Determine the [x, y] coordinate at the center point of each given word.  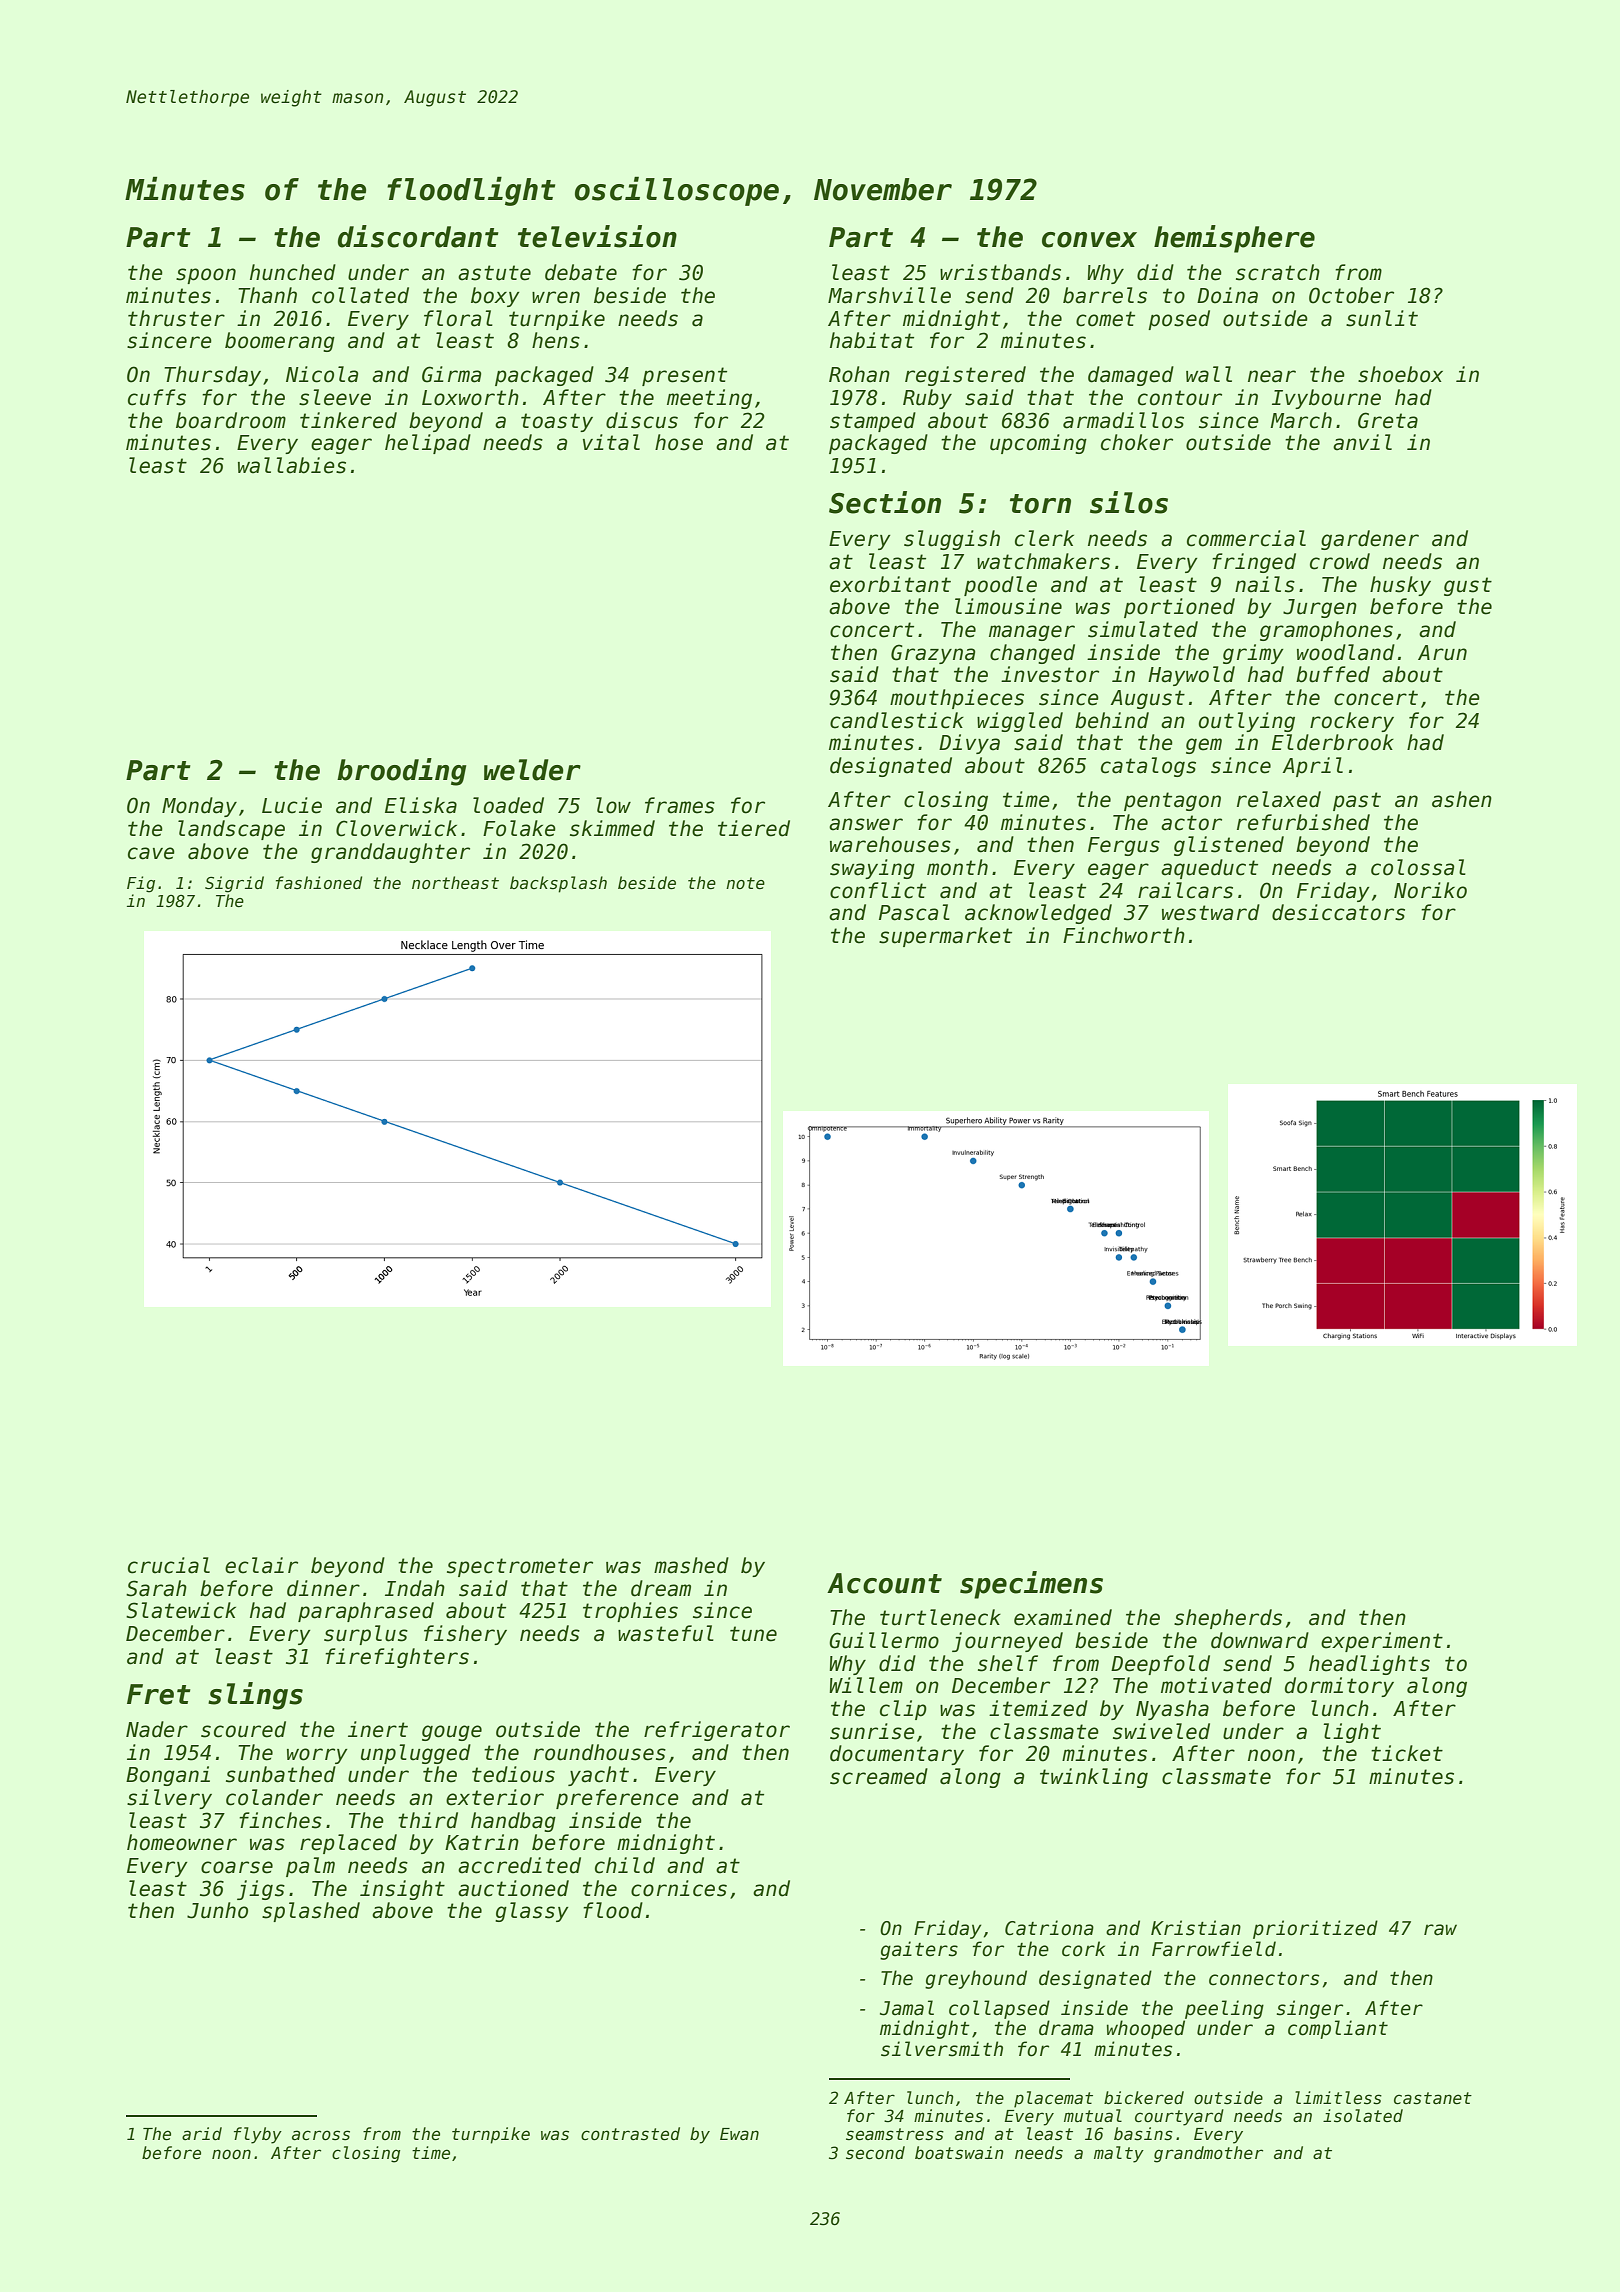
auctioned [513, 1888]
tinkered [348, 420]
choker [1137, 442]
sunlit [1382, 318]
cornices [679, 1888]
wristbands [1000, 272]
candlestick [897, 720]
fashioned [319, 882]
